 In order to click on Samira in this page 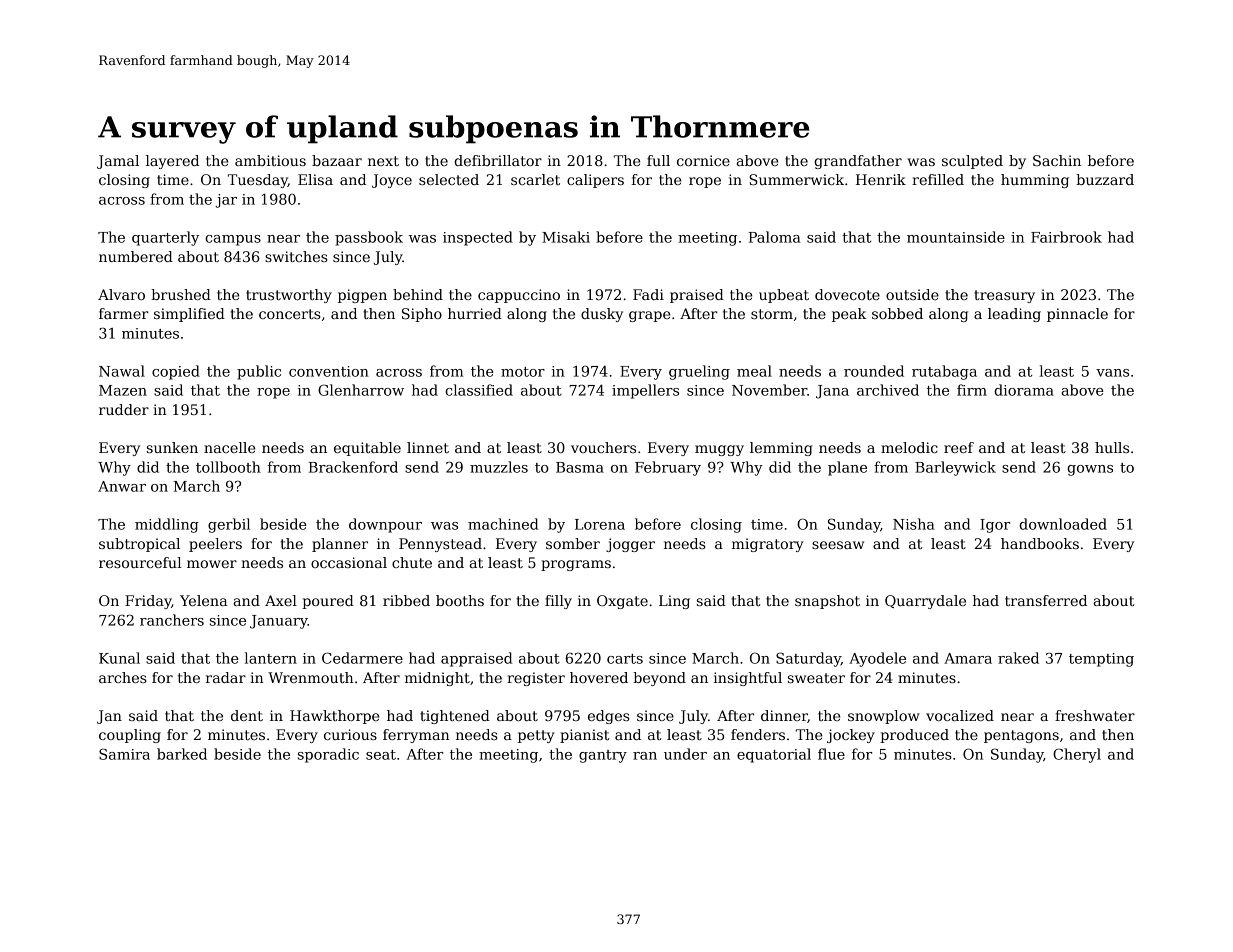, I will do `click(124, 754)`.
